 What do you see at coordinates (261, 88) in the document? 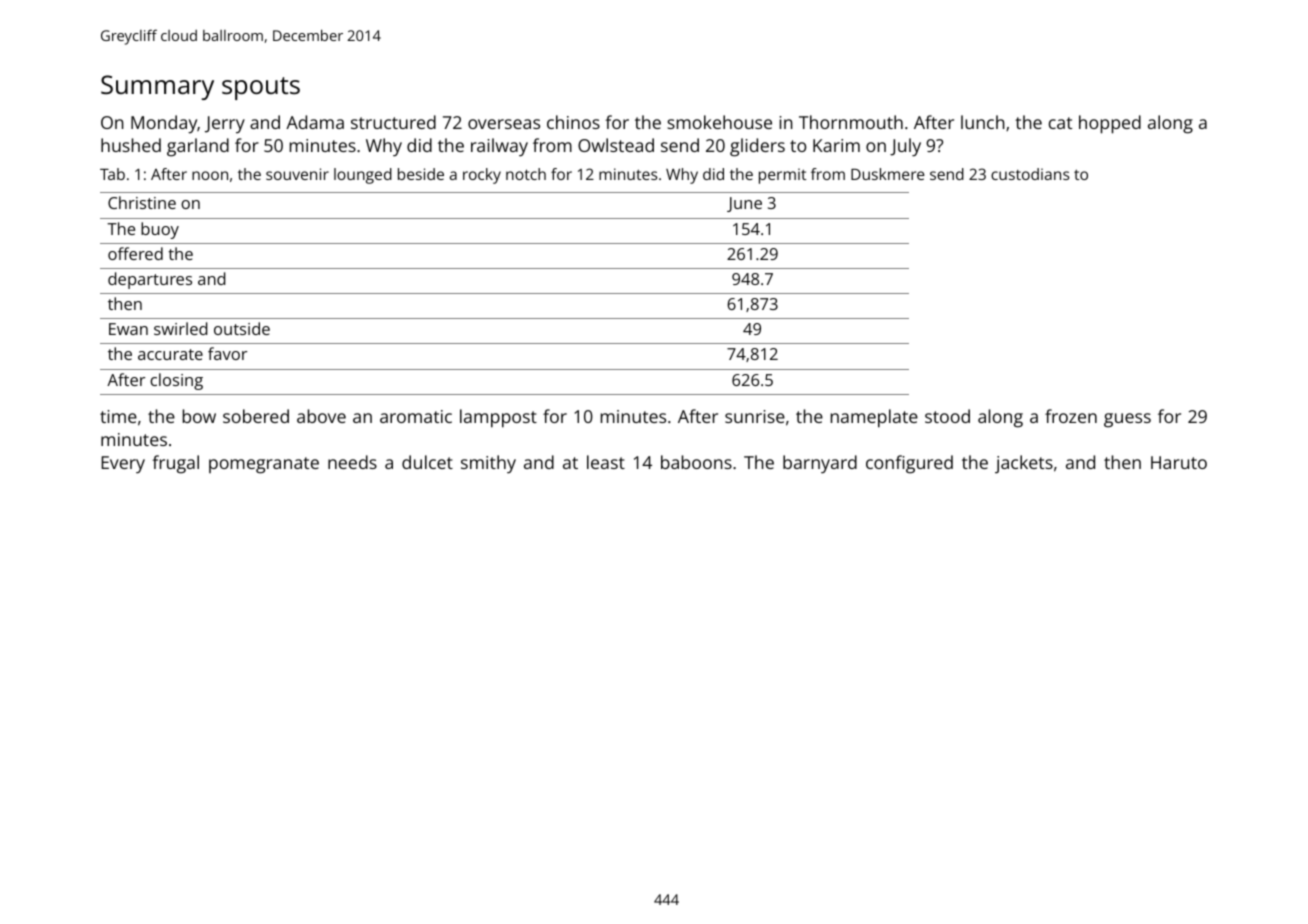
I see `spouts` at bounding box center [261, 88].
